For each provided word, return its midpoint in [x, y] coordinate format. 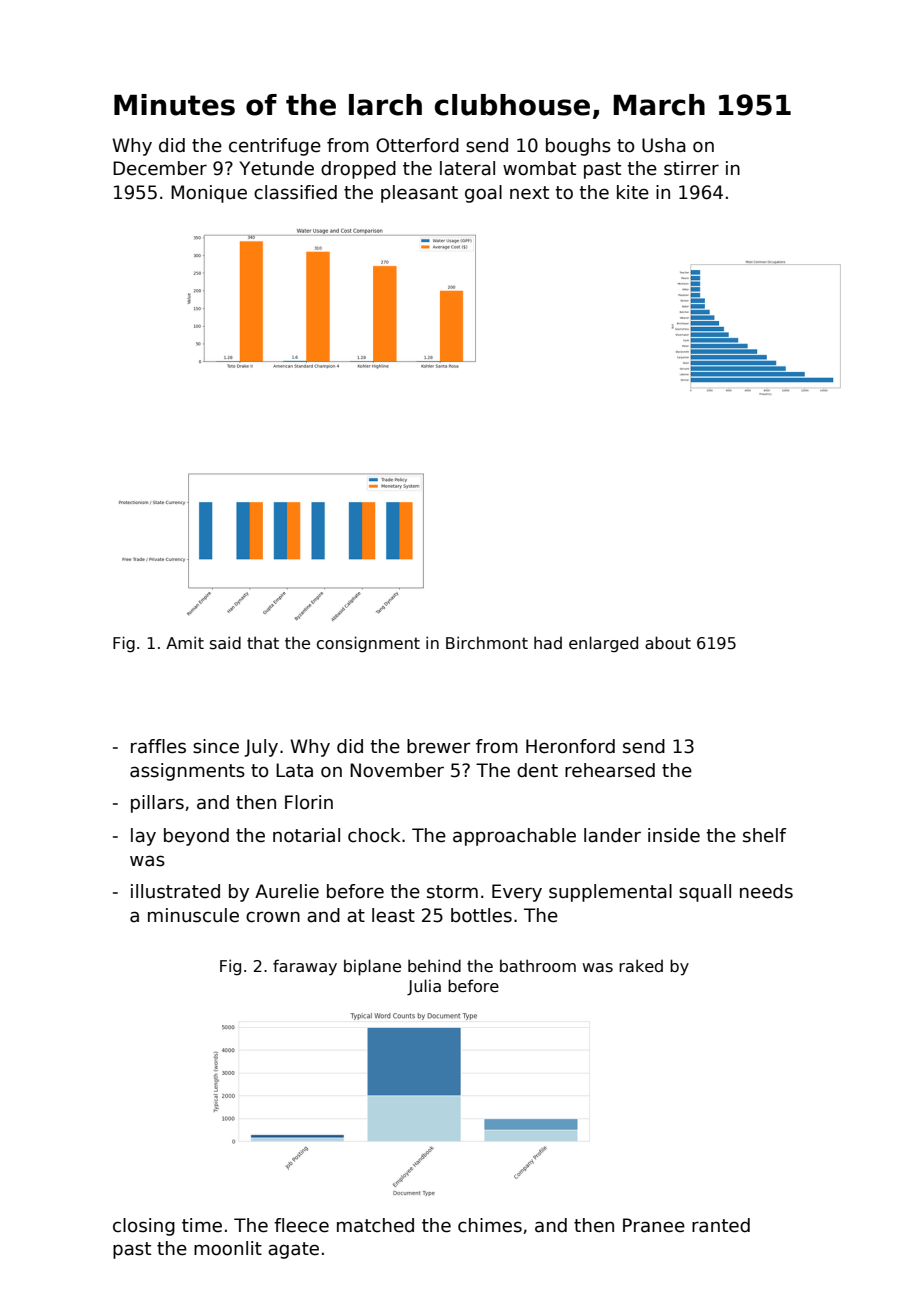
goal [483, 194]
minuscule [193, 915]
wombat [539, 168]
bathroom [538, 965]
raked [641, 965]
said [225, 642]
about [668, 642]
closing [144, 1227]
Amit [185, 642]
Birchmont [487, 642]
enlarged [603, 644]
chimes [490, 1225]
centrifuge [275, 147]
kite [633, 192]
